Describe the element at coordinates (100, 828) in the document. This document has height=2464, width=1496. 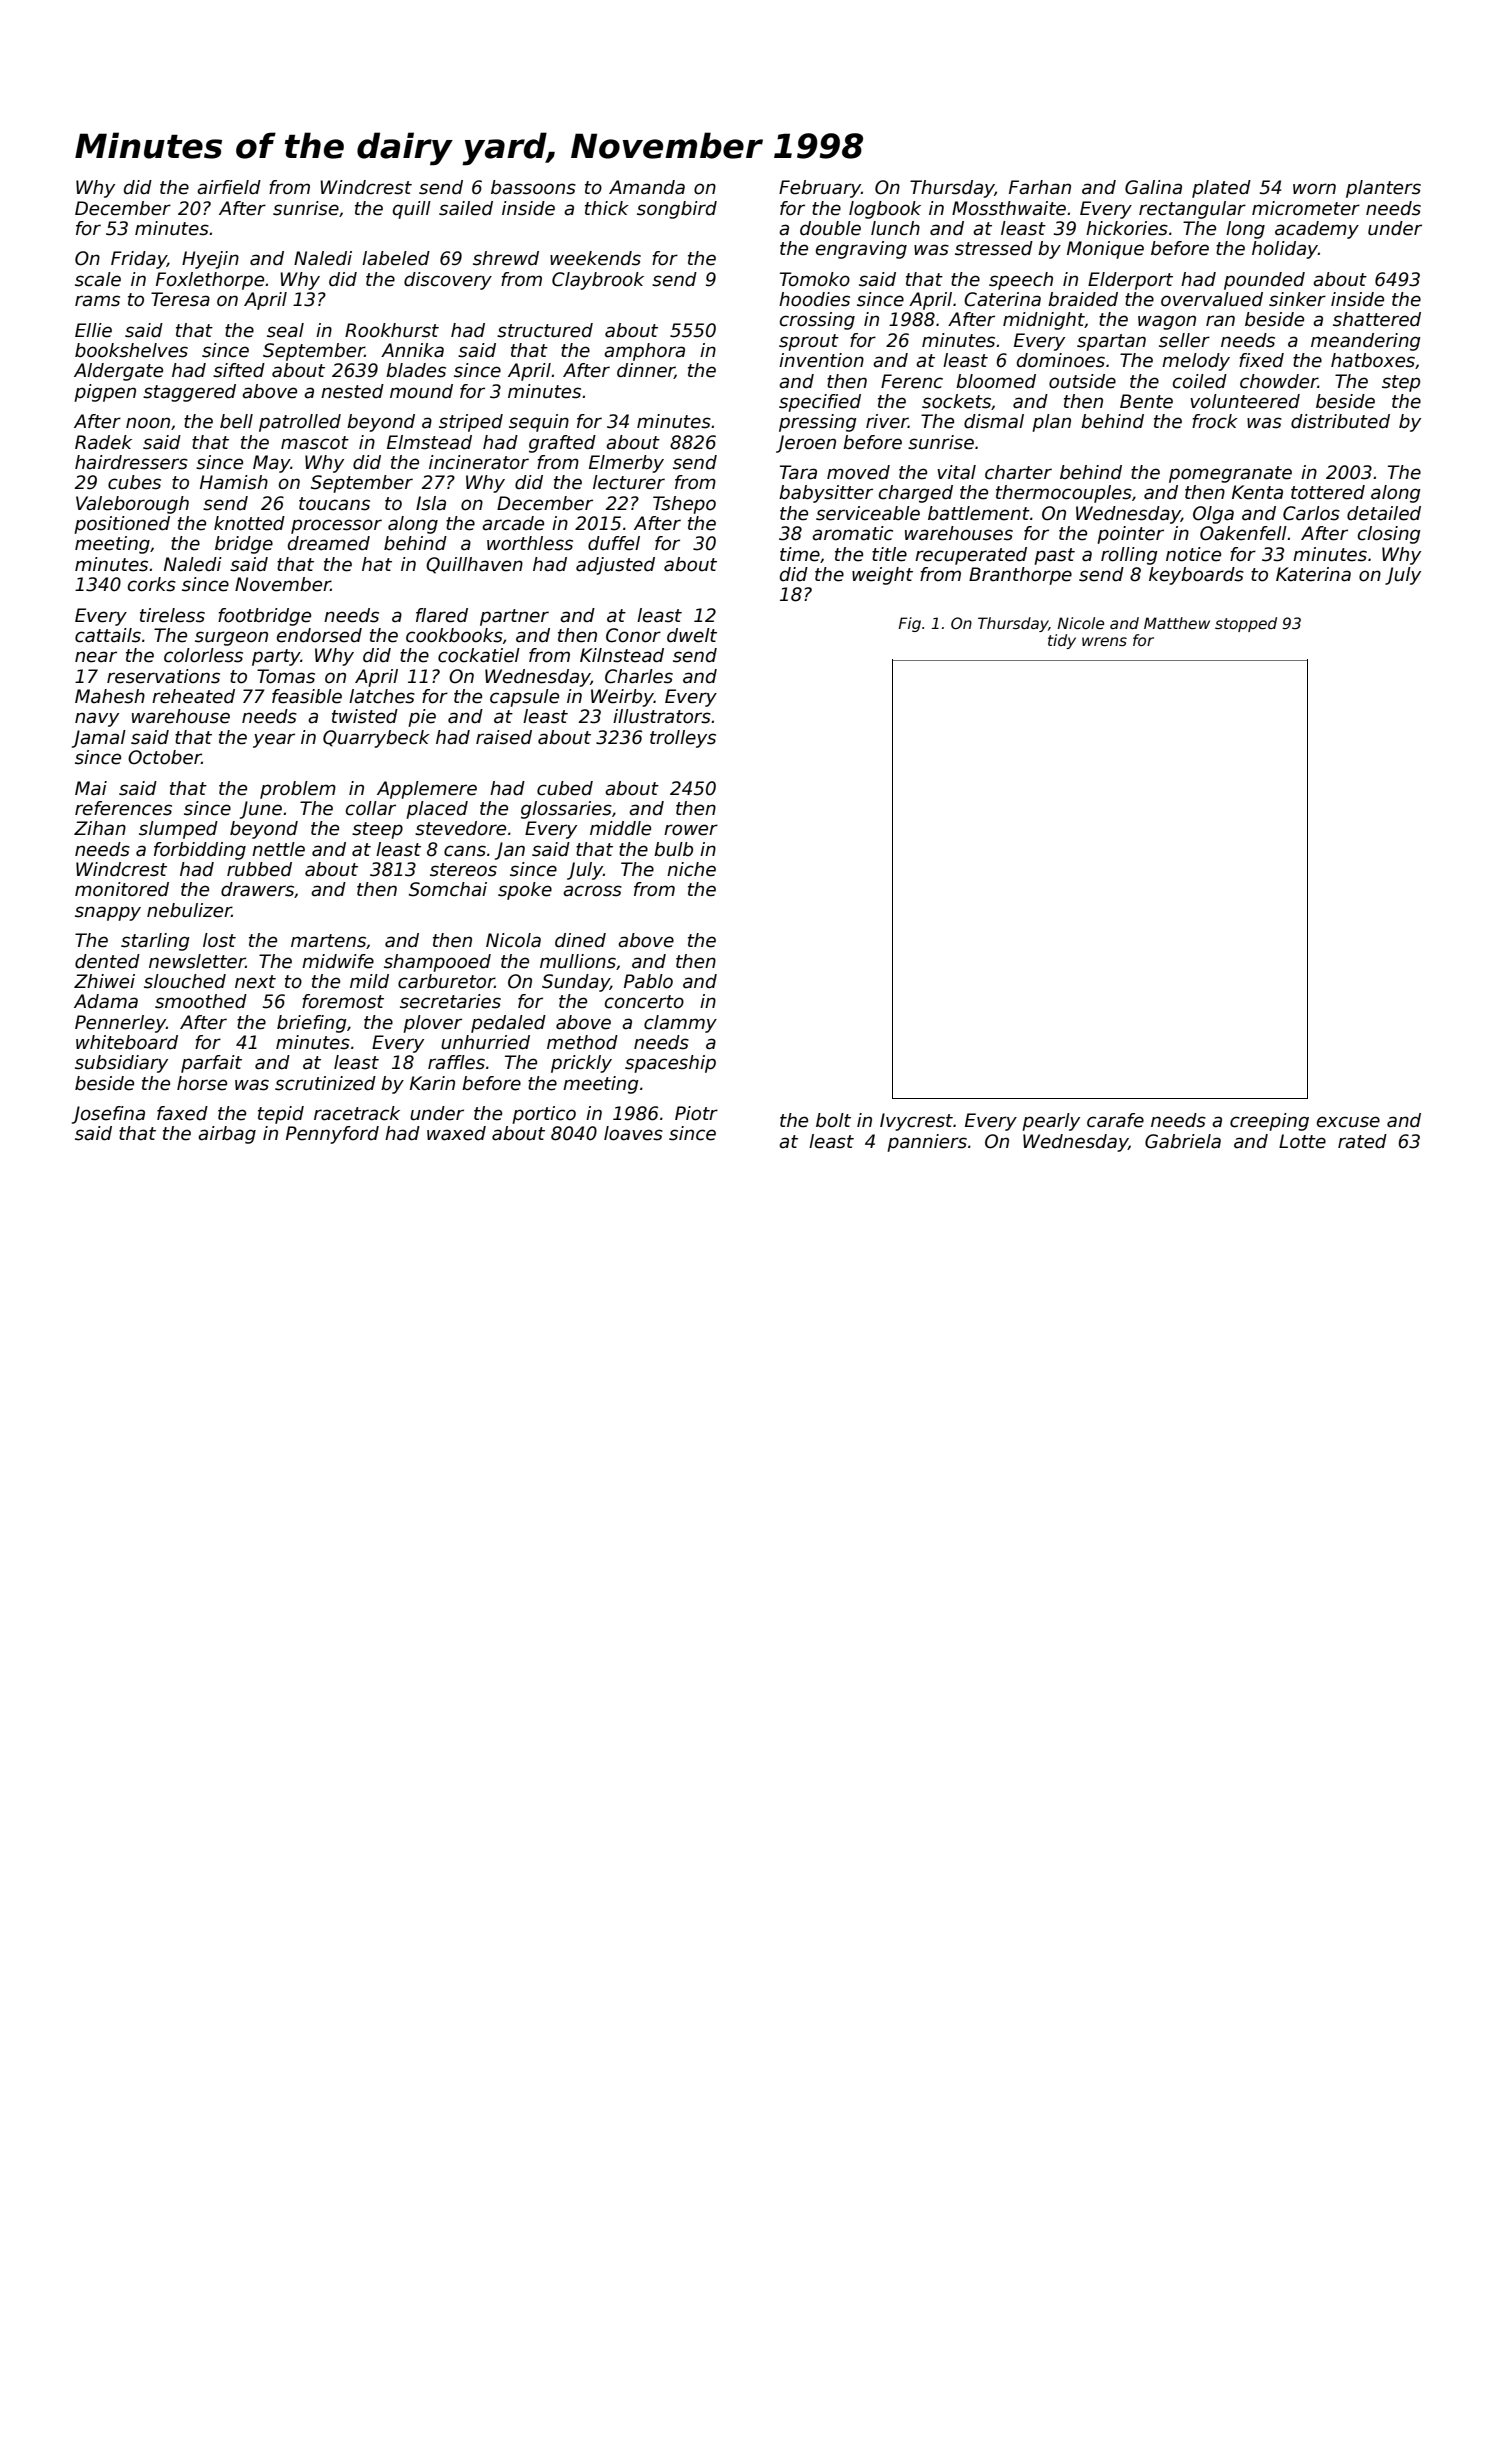
I see `Zihan` at that location.
